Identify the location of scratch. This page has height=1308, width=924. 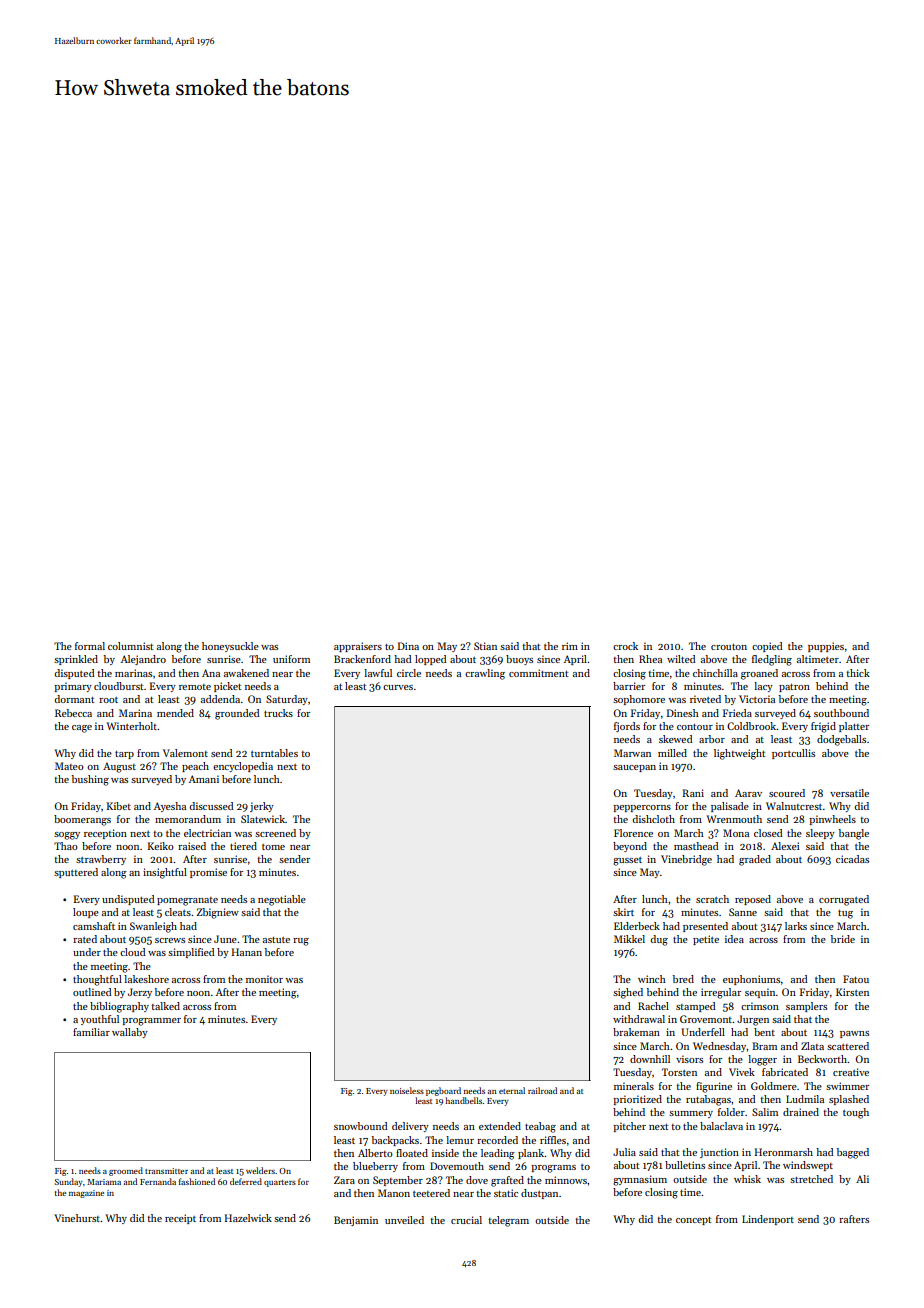
(712, 899).
